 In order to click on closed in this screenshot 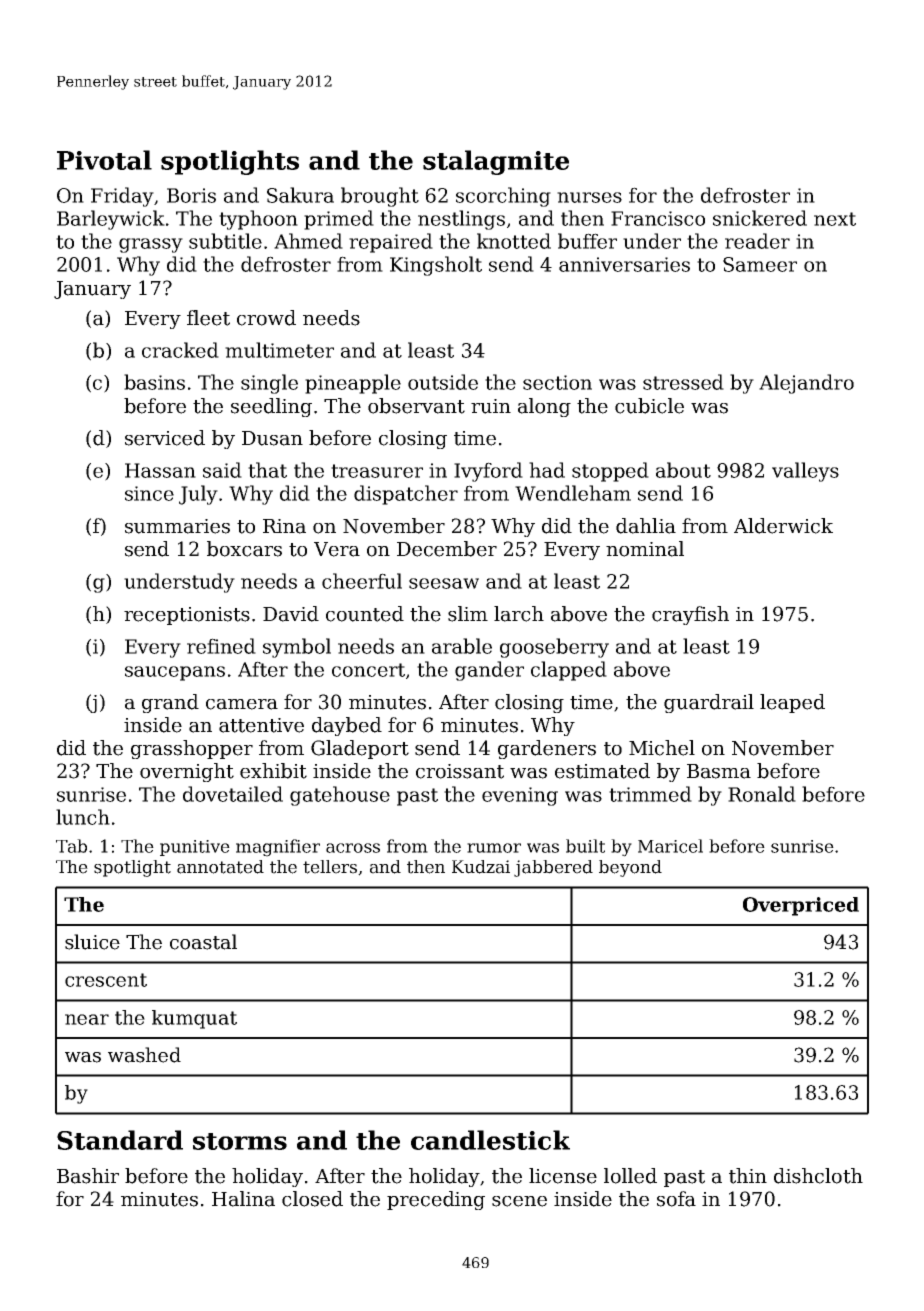, I will do `click(312, 1199)`.
